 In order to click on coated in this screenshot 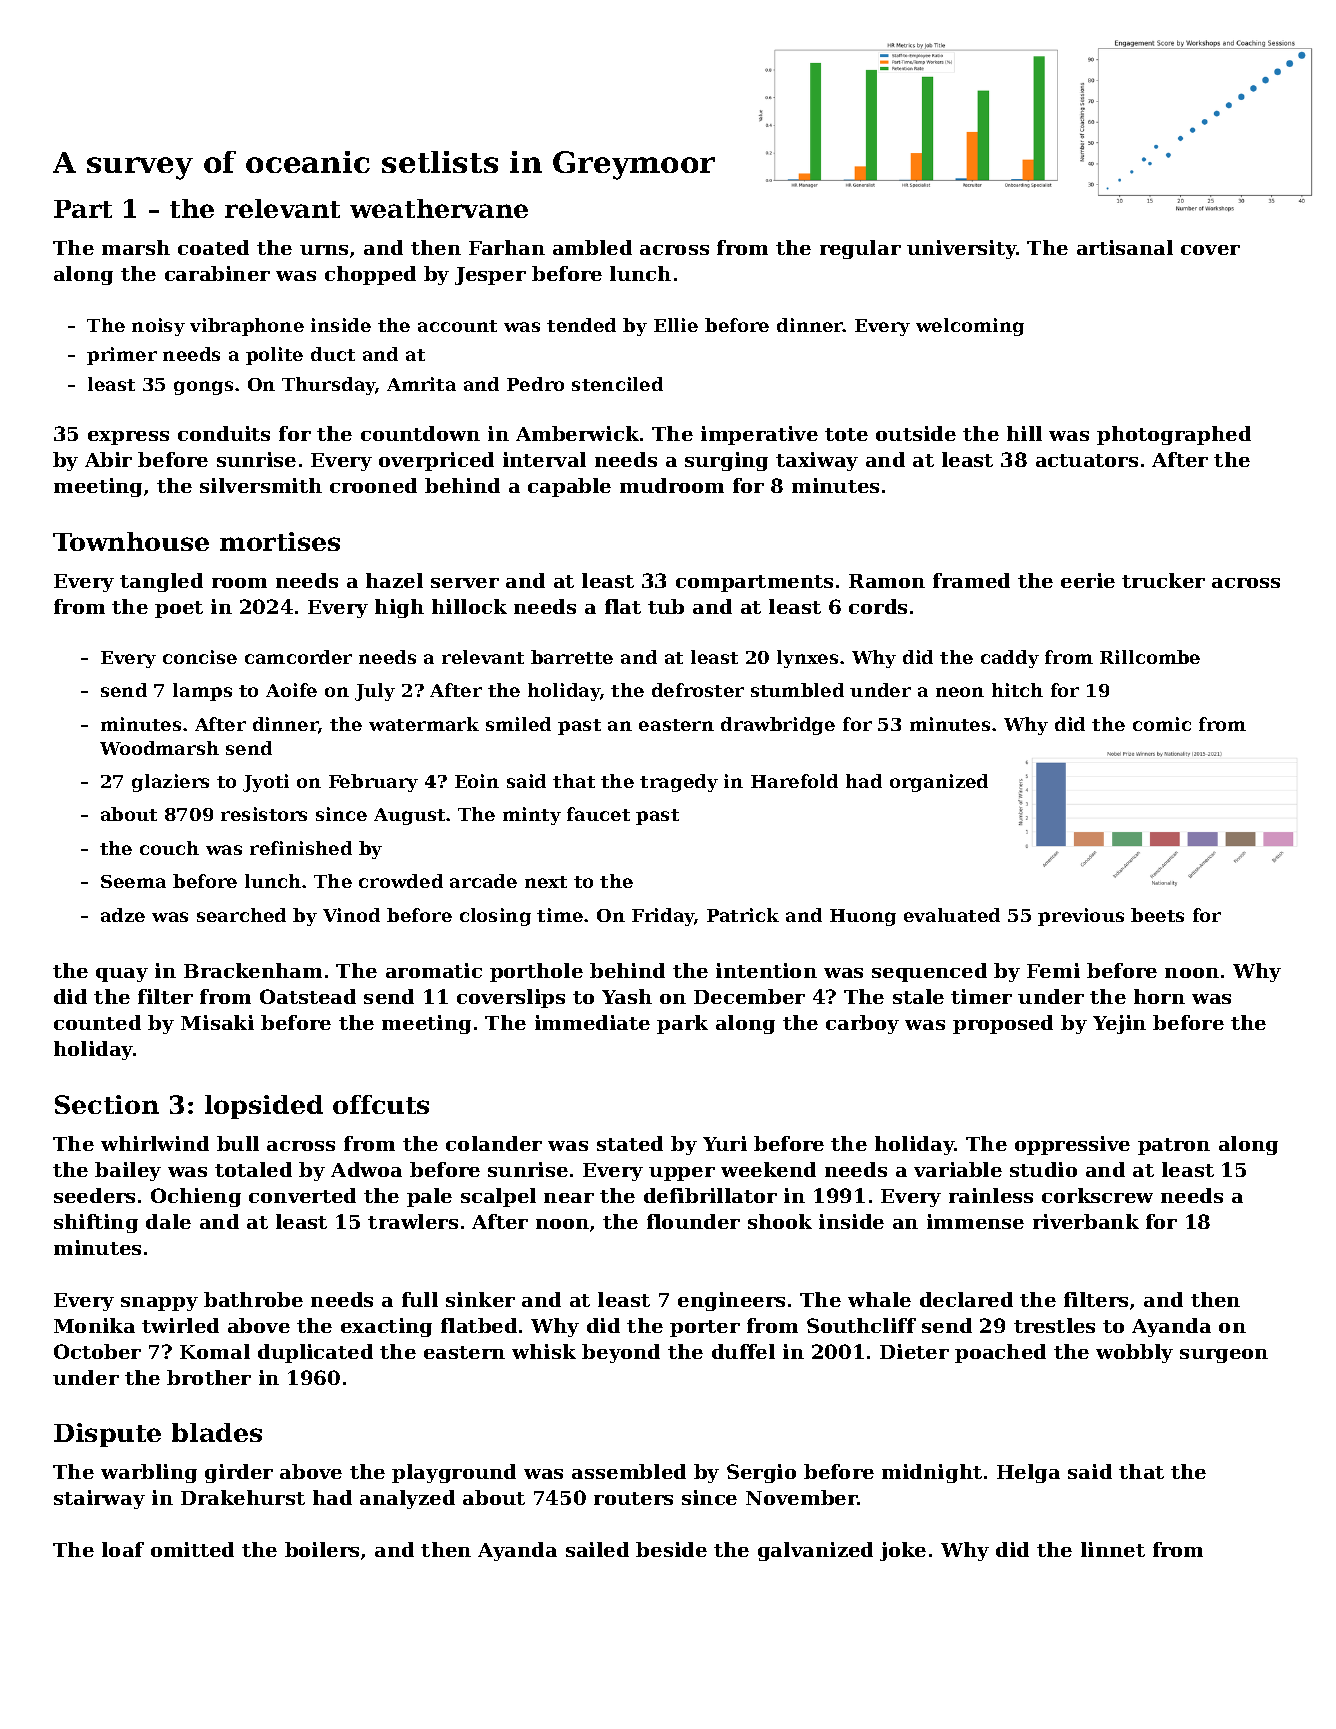, I will do `click(213, 247)`.
